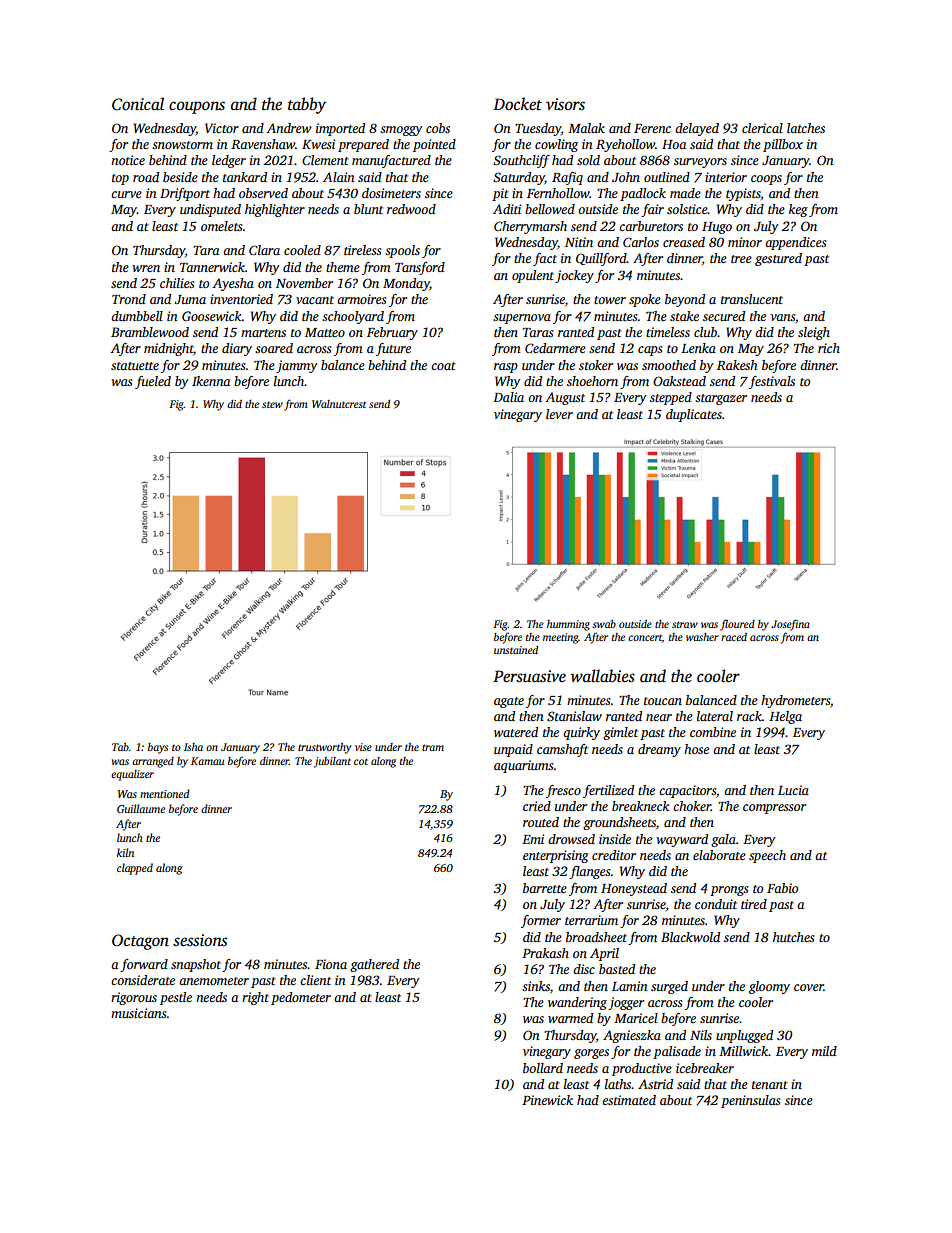  What do you see at coordinates (138, 1013) in the screenshot?
I see `musicians` at bounding box center [138, 1013].
